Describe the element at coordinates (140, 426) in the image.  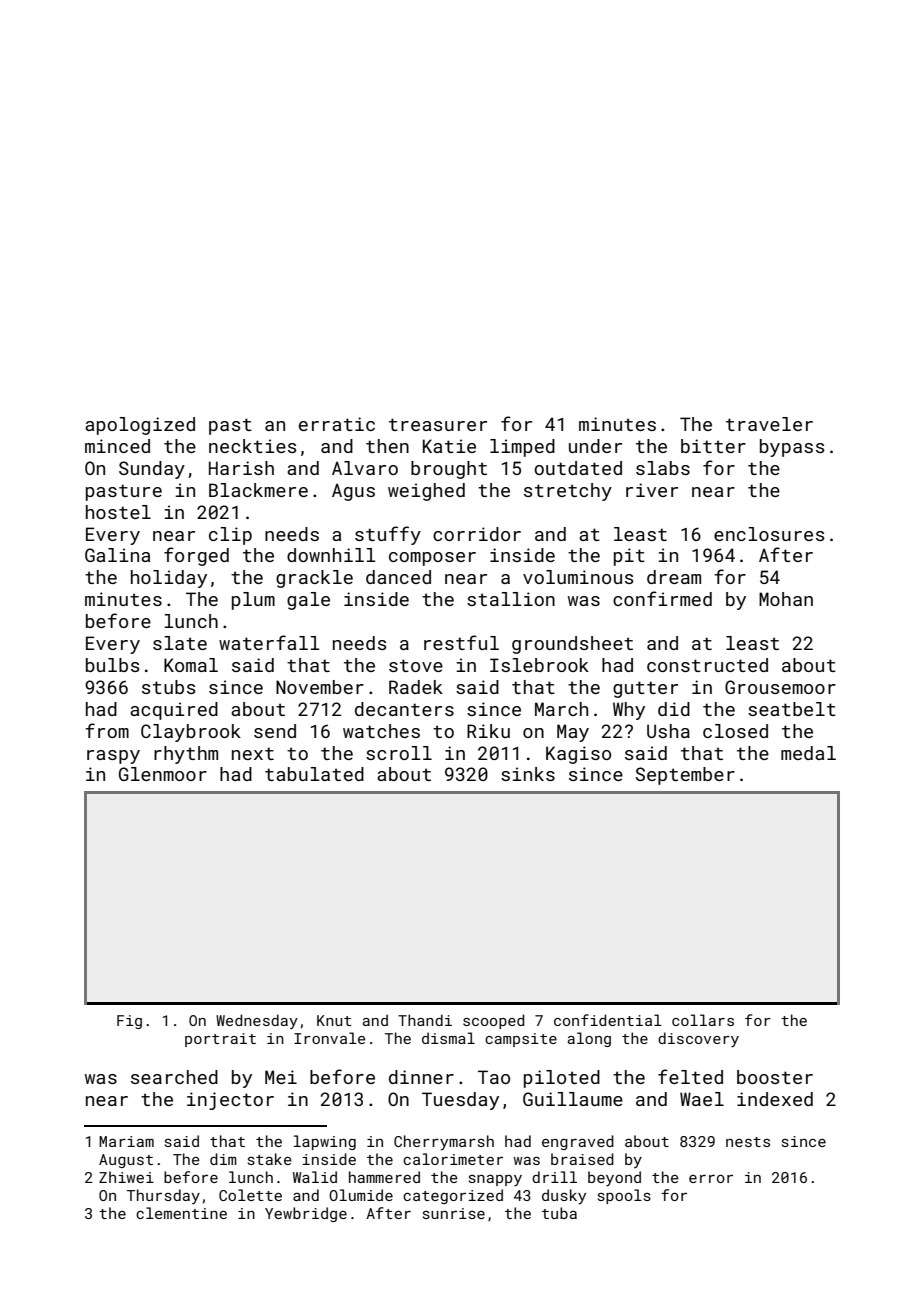
I see `apologized` at that location.
